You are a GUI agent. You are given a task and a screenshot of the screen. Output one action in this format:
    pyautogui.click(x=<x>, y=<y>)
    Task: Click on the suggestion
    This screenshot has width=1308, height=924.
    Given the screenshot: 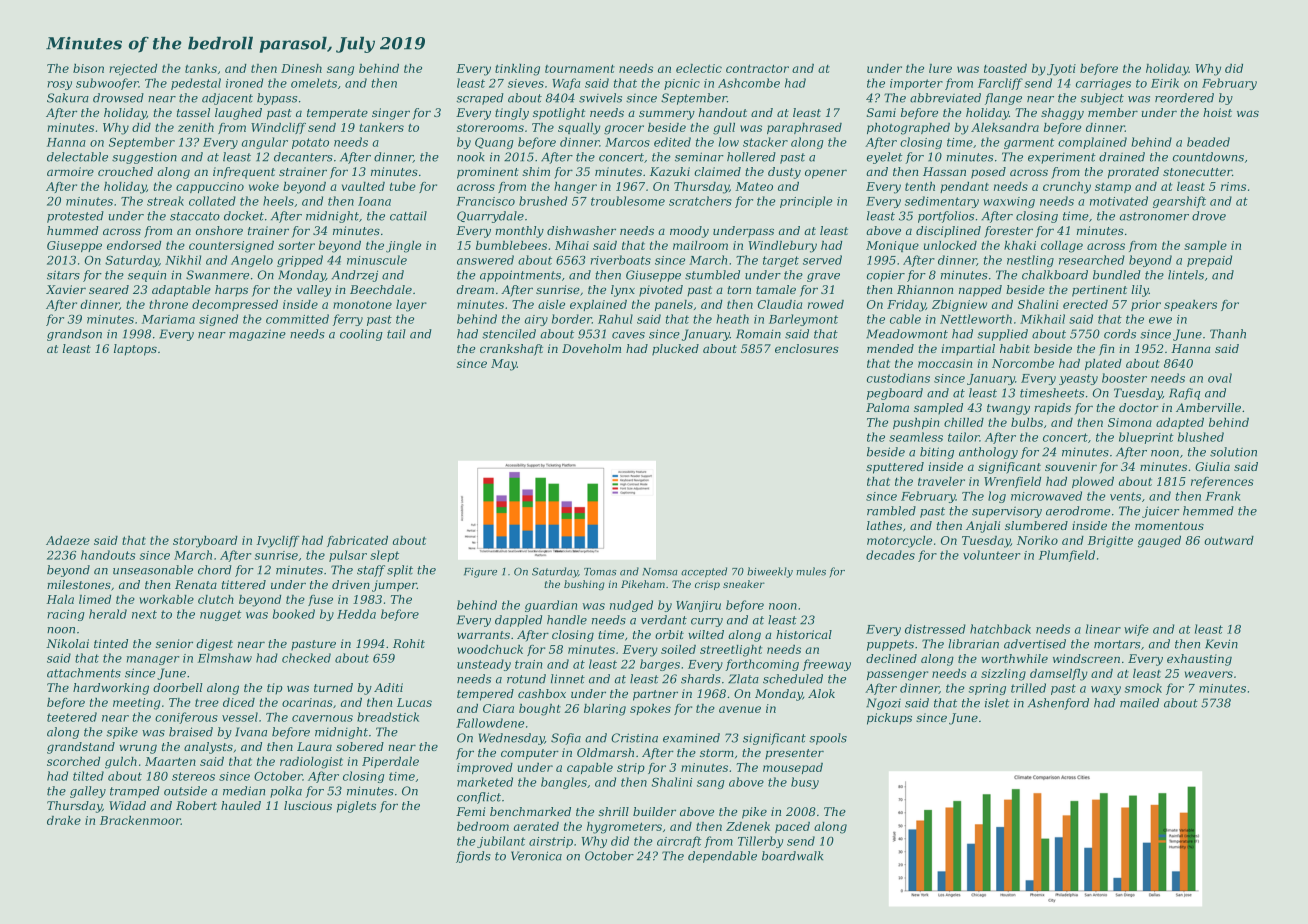 What is the action you would take?
    pyautogui.click(x=144, y=158)
